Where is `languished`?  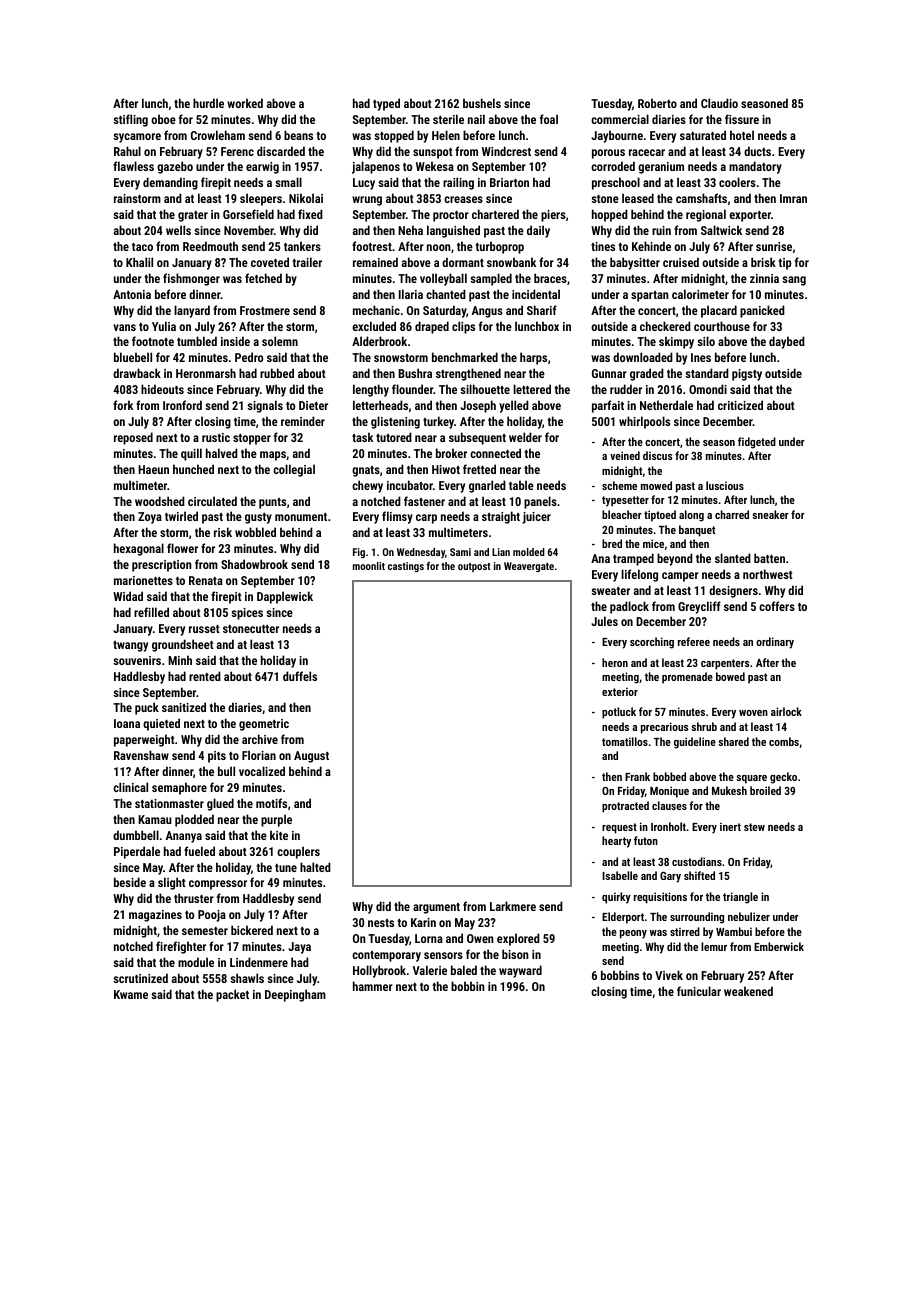 languished is located at coordinates (453, 231).
